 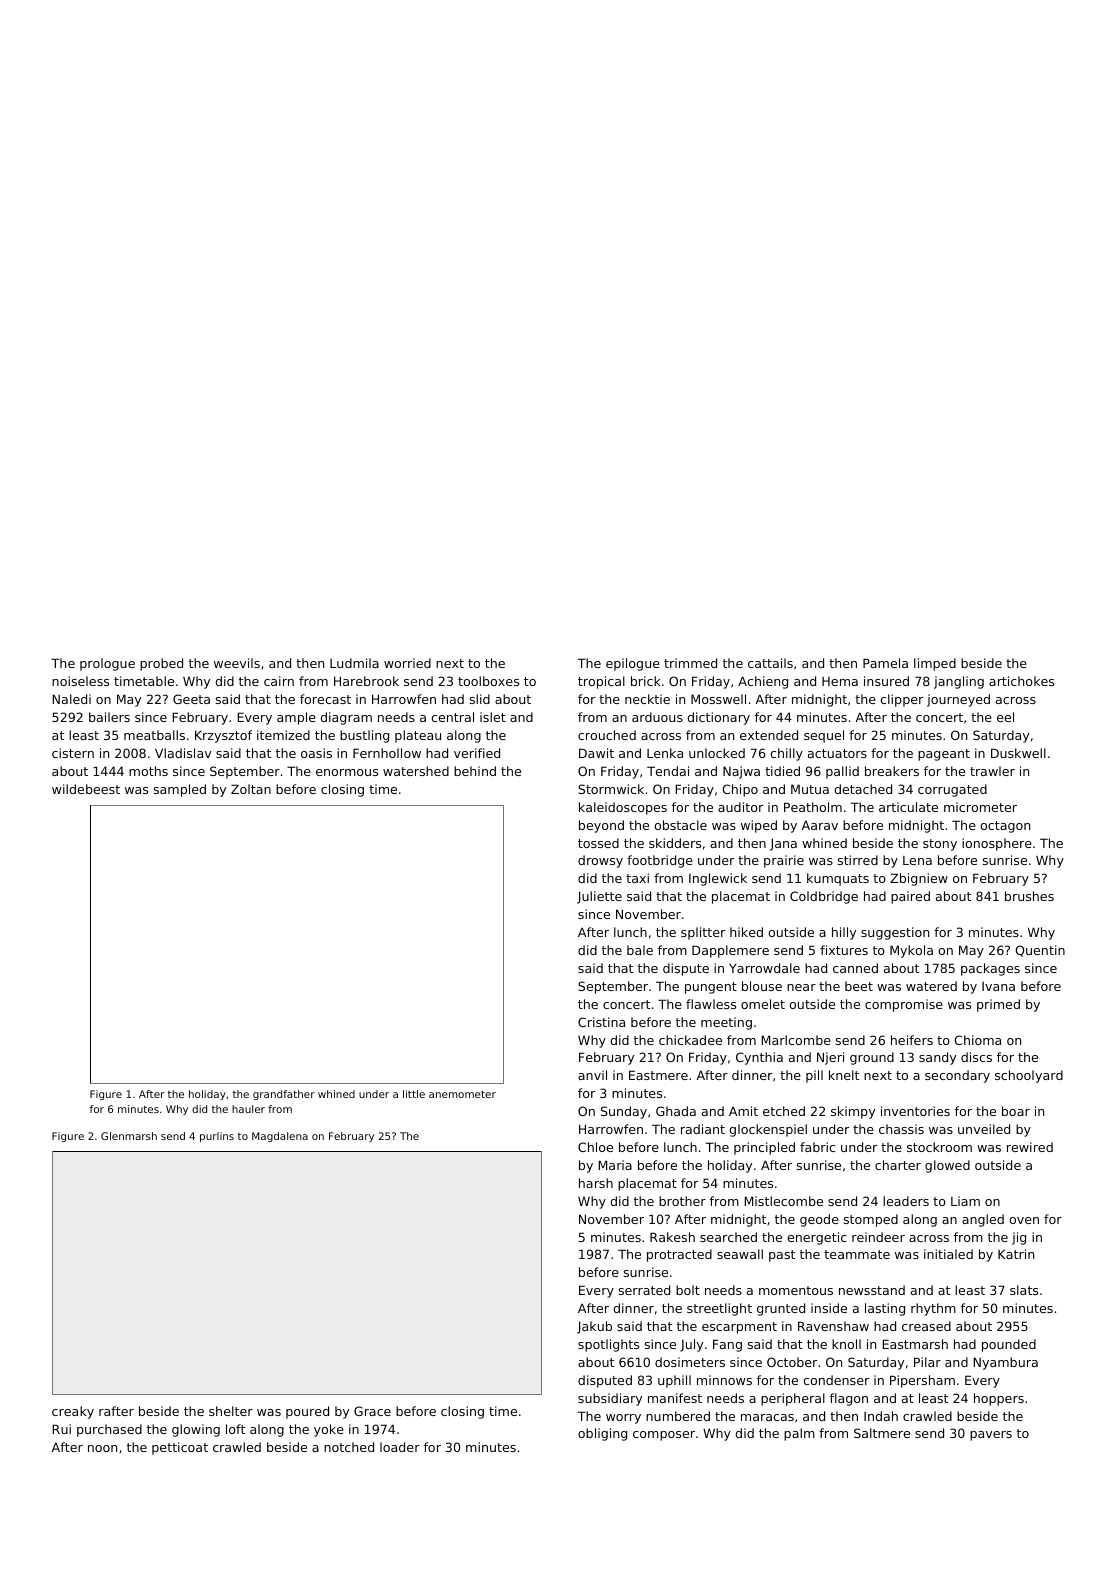 I want to click on heifers, so click(x=912, y=1040).
